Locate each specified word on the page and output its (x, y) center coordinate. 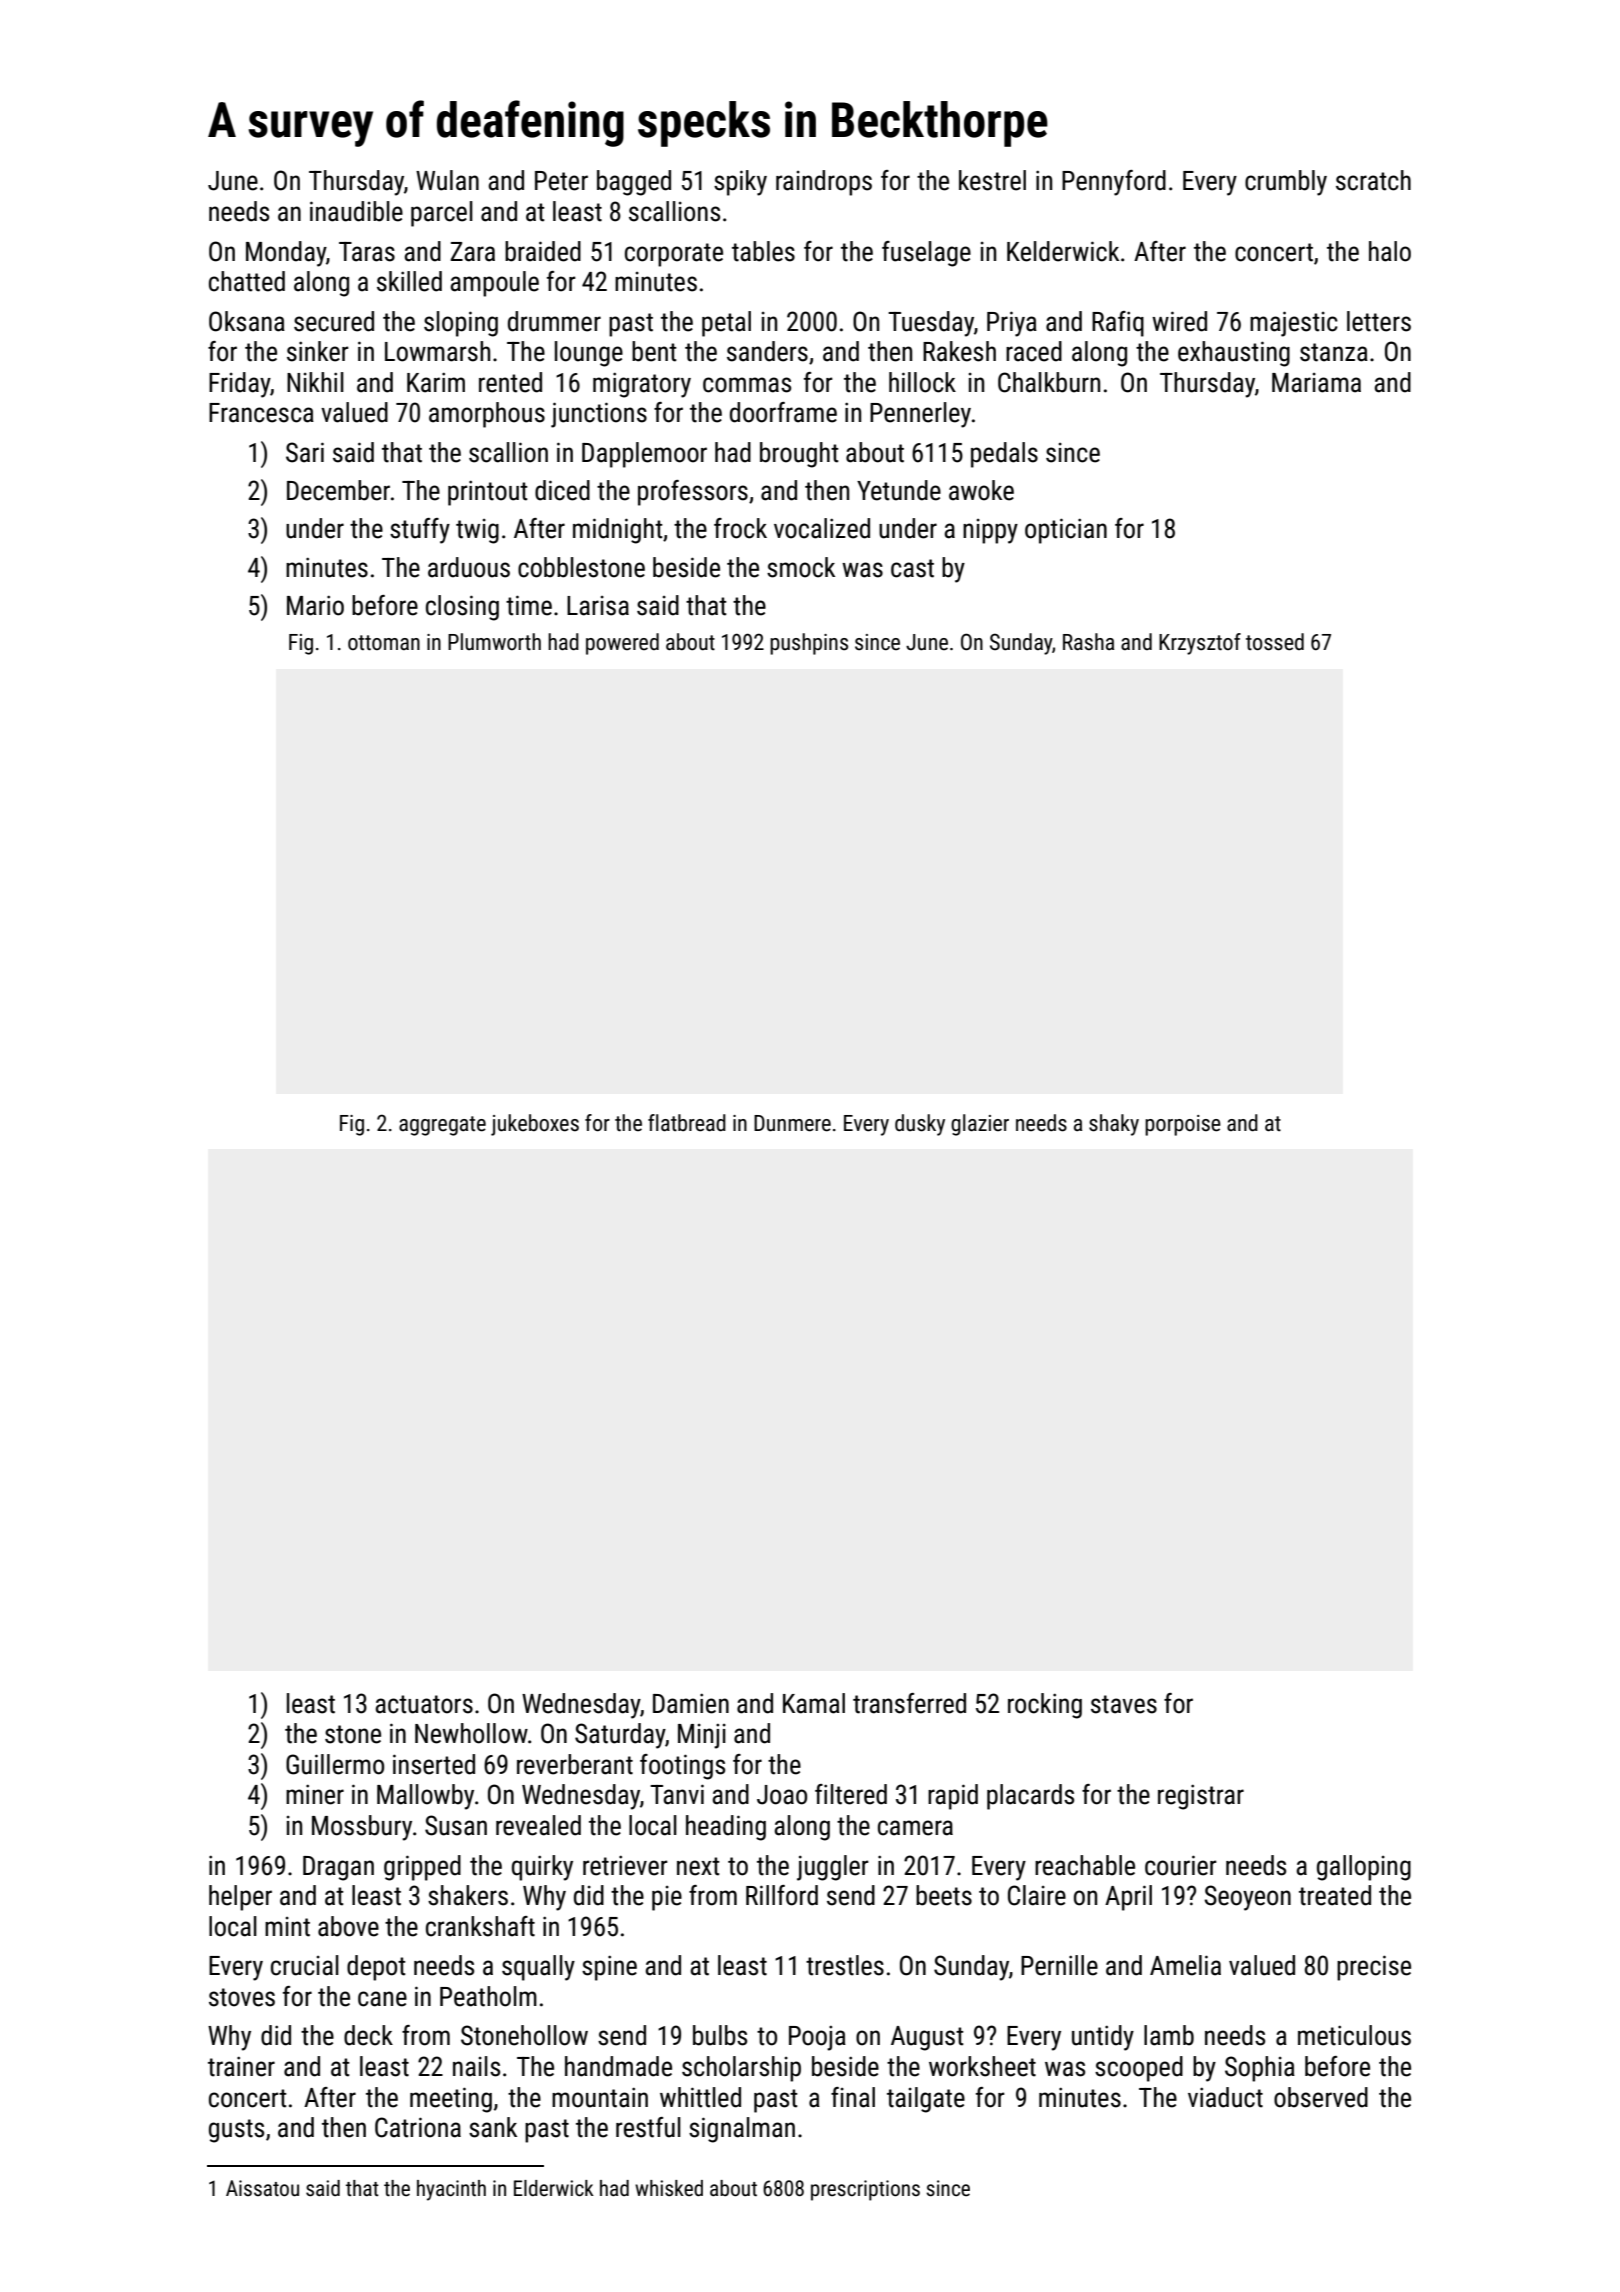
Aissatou (262, 2188)
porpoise (1183, 1125)
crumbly (1286, 183)
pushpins (809, 644)
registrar (1201, 1797)
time (529, 605)
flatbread (687, 1123)
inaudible (356, 211)
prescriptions (865, 2190)
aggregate (442, 1126)
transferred (909, 1703)
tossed (1275, 642)
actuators (424, 1704)
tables (763, 251)
